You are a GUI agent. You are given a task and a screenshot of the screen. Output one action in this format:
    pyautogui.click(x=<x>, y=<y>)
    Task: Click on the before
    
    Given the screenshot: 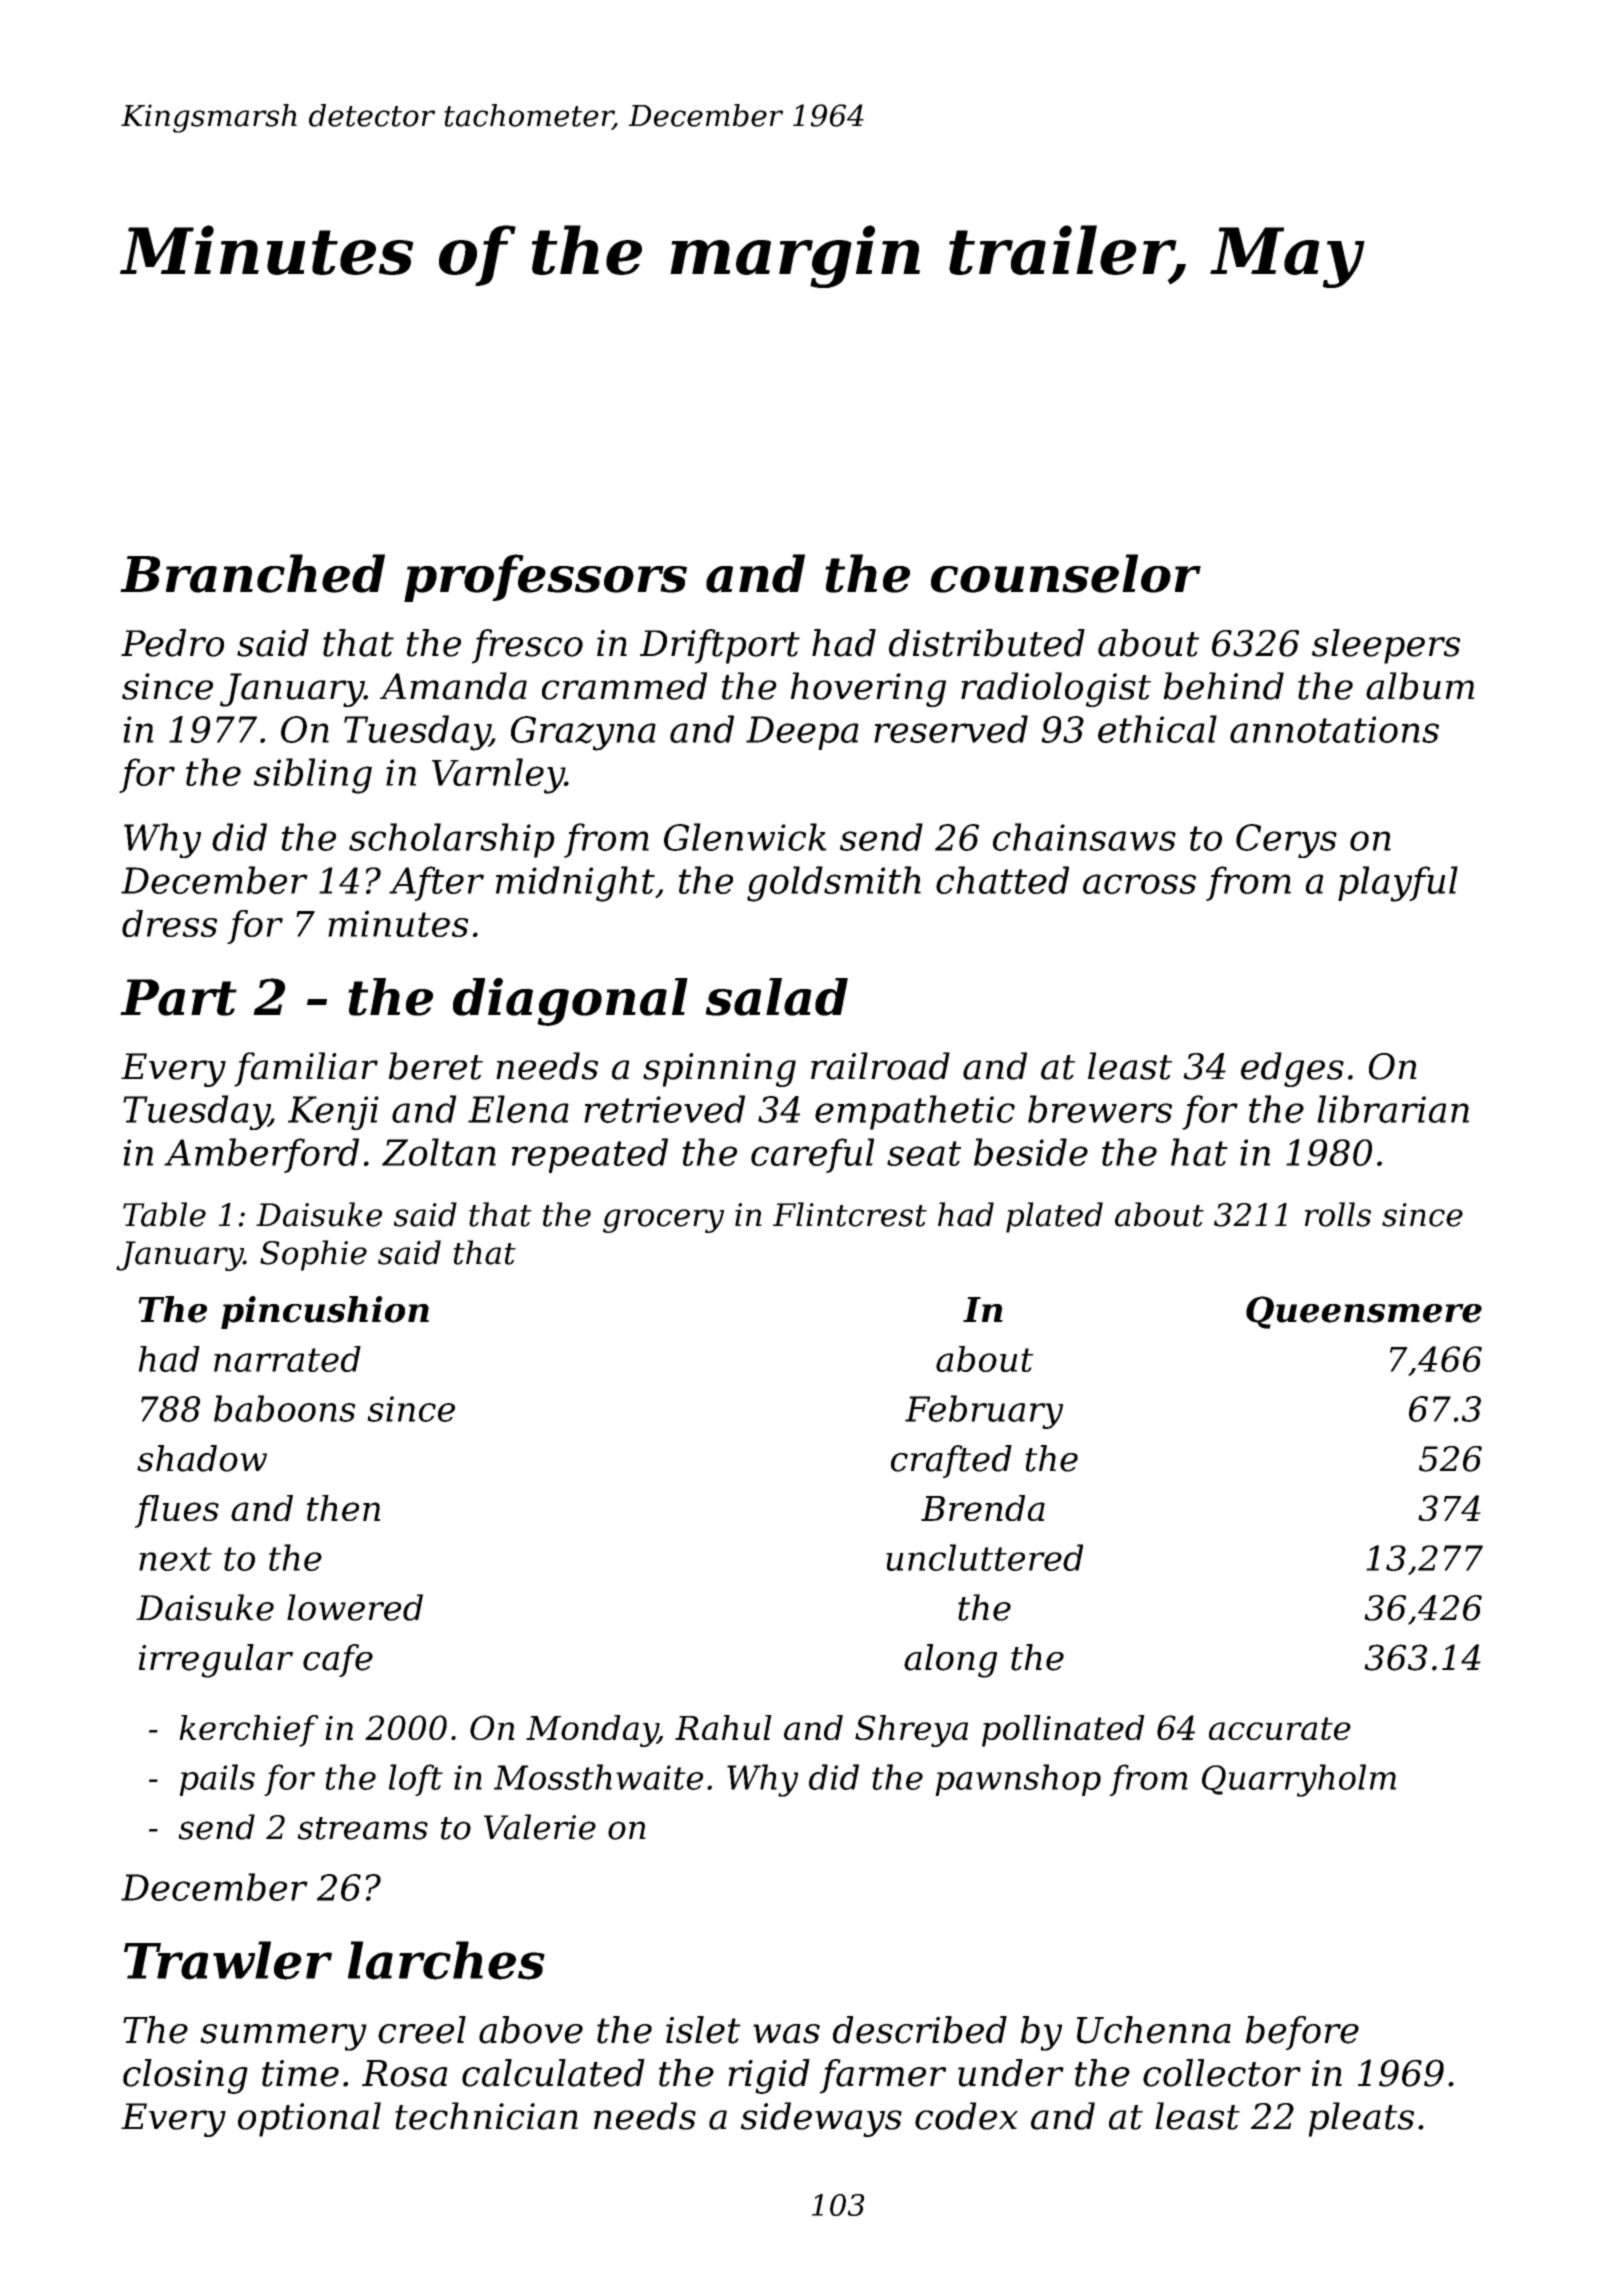 What is the action you would take?
    pyautogui.click(x=1302, y=2033)
